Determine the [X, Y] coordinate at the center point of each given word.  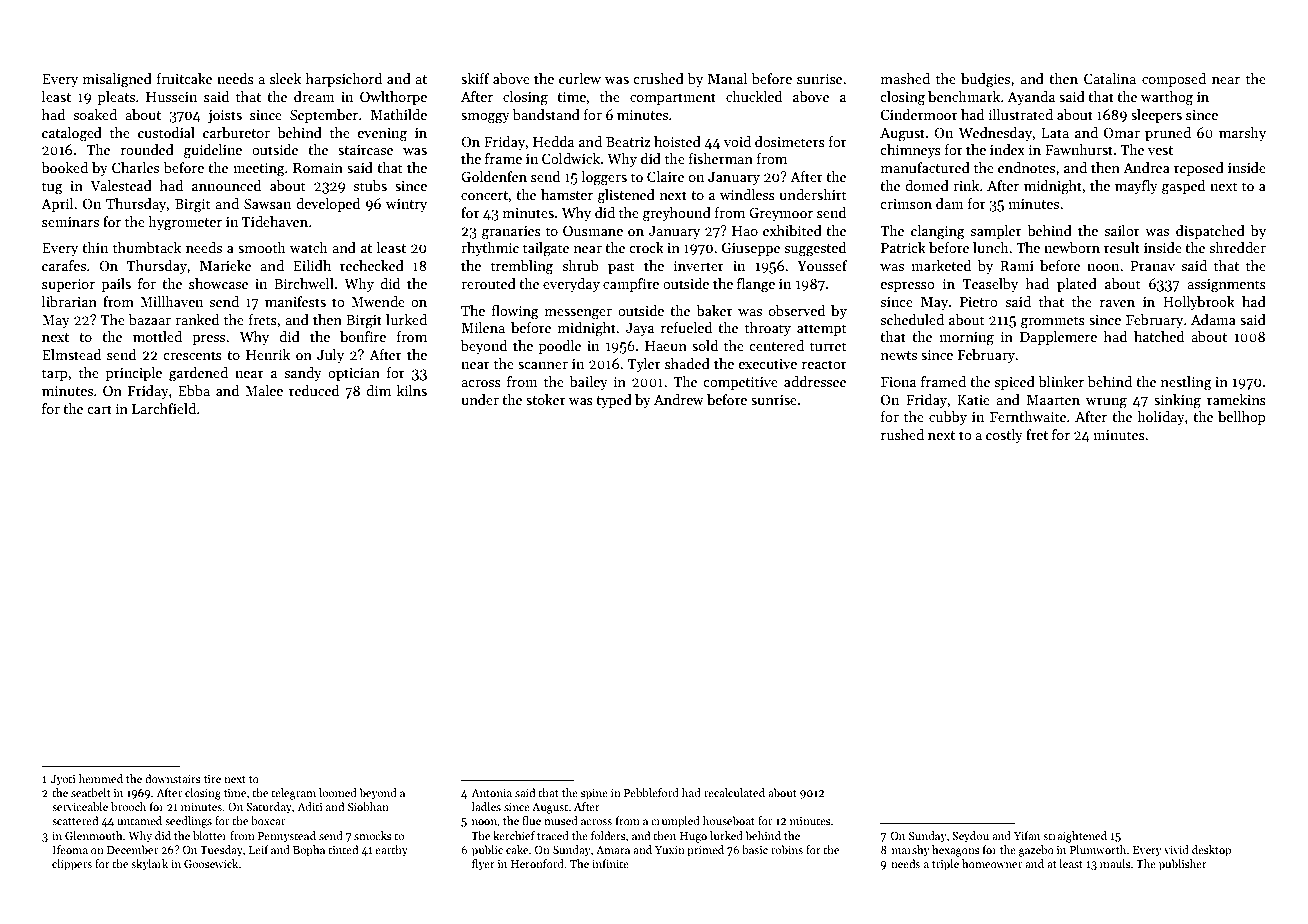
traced [553, 835]
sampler [996, 232]
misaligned [117, 80]
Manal [727, 78]
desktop [1211, 851]
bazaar [150, 319]
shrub [581, 265]
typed [614, 401]
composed [1174, 80]
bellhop [1242, 418]
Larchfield [164, 408]
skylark [149, 865]
